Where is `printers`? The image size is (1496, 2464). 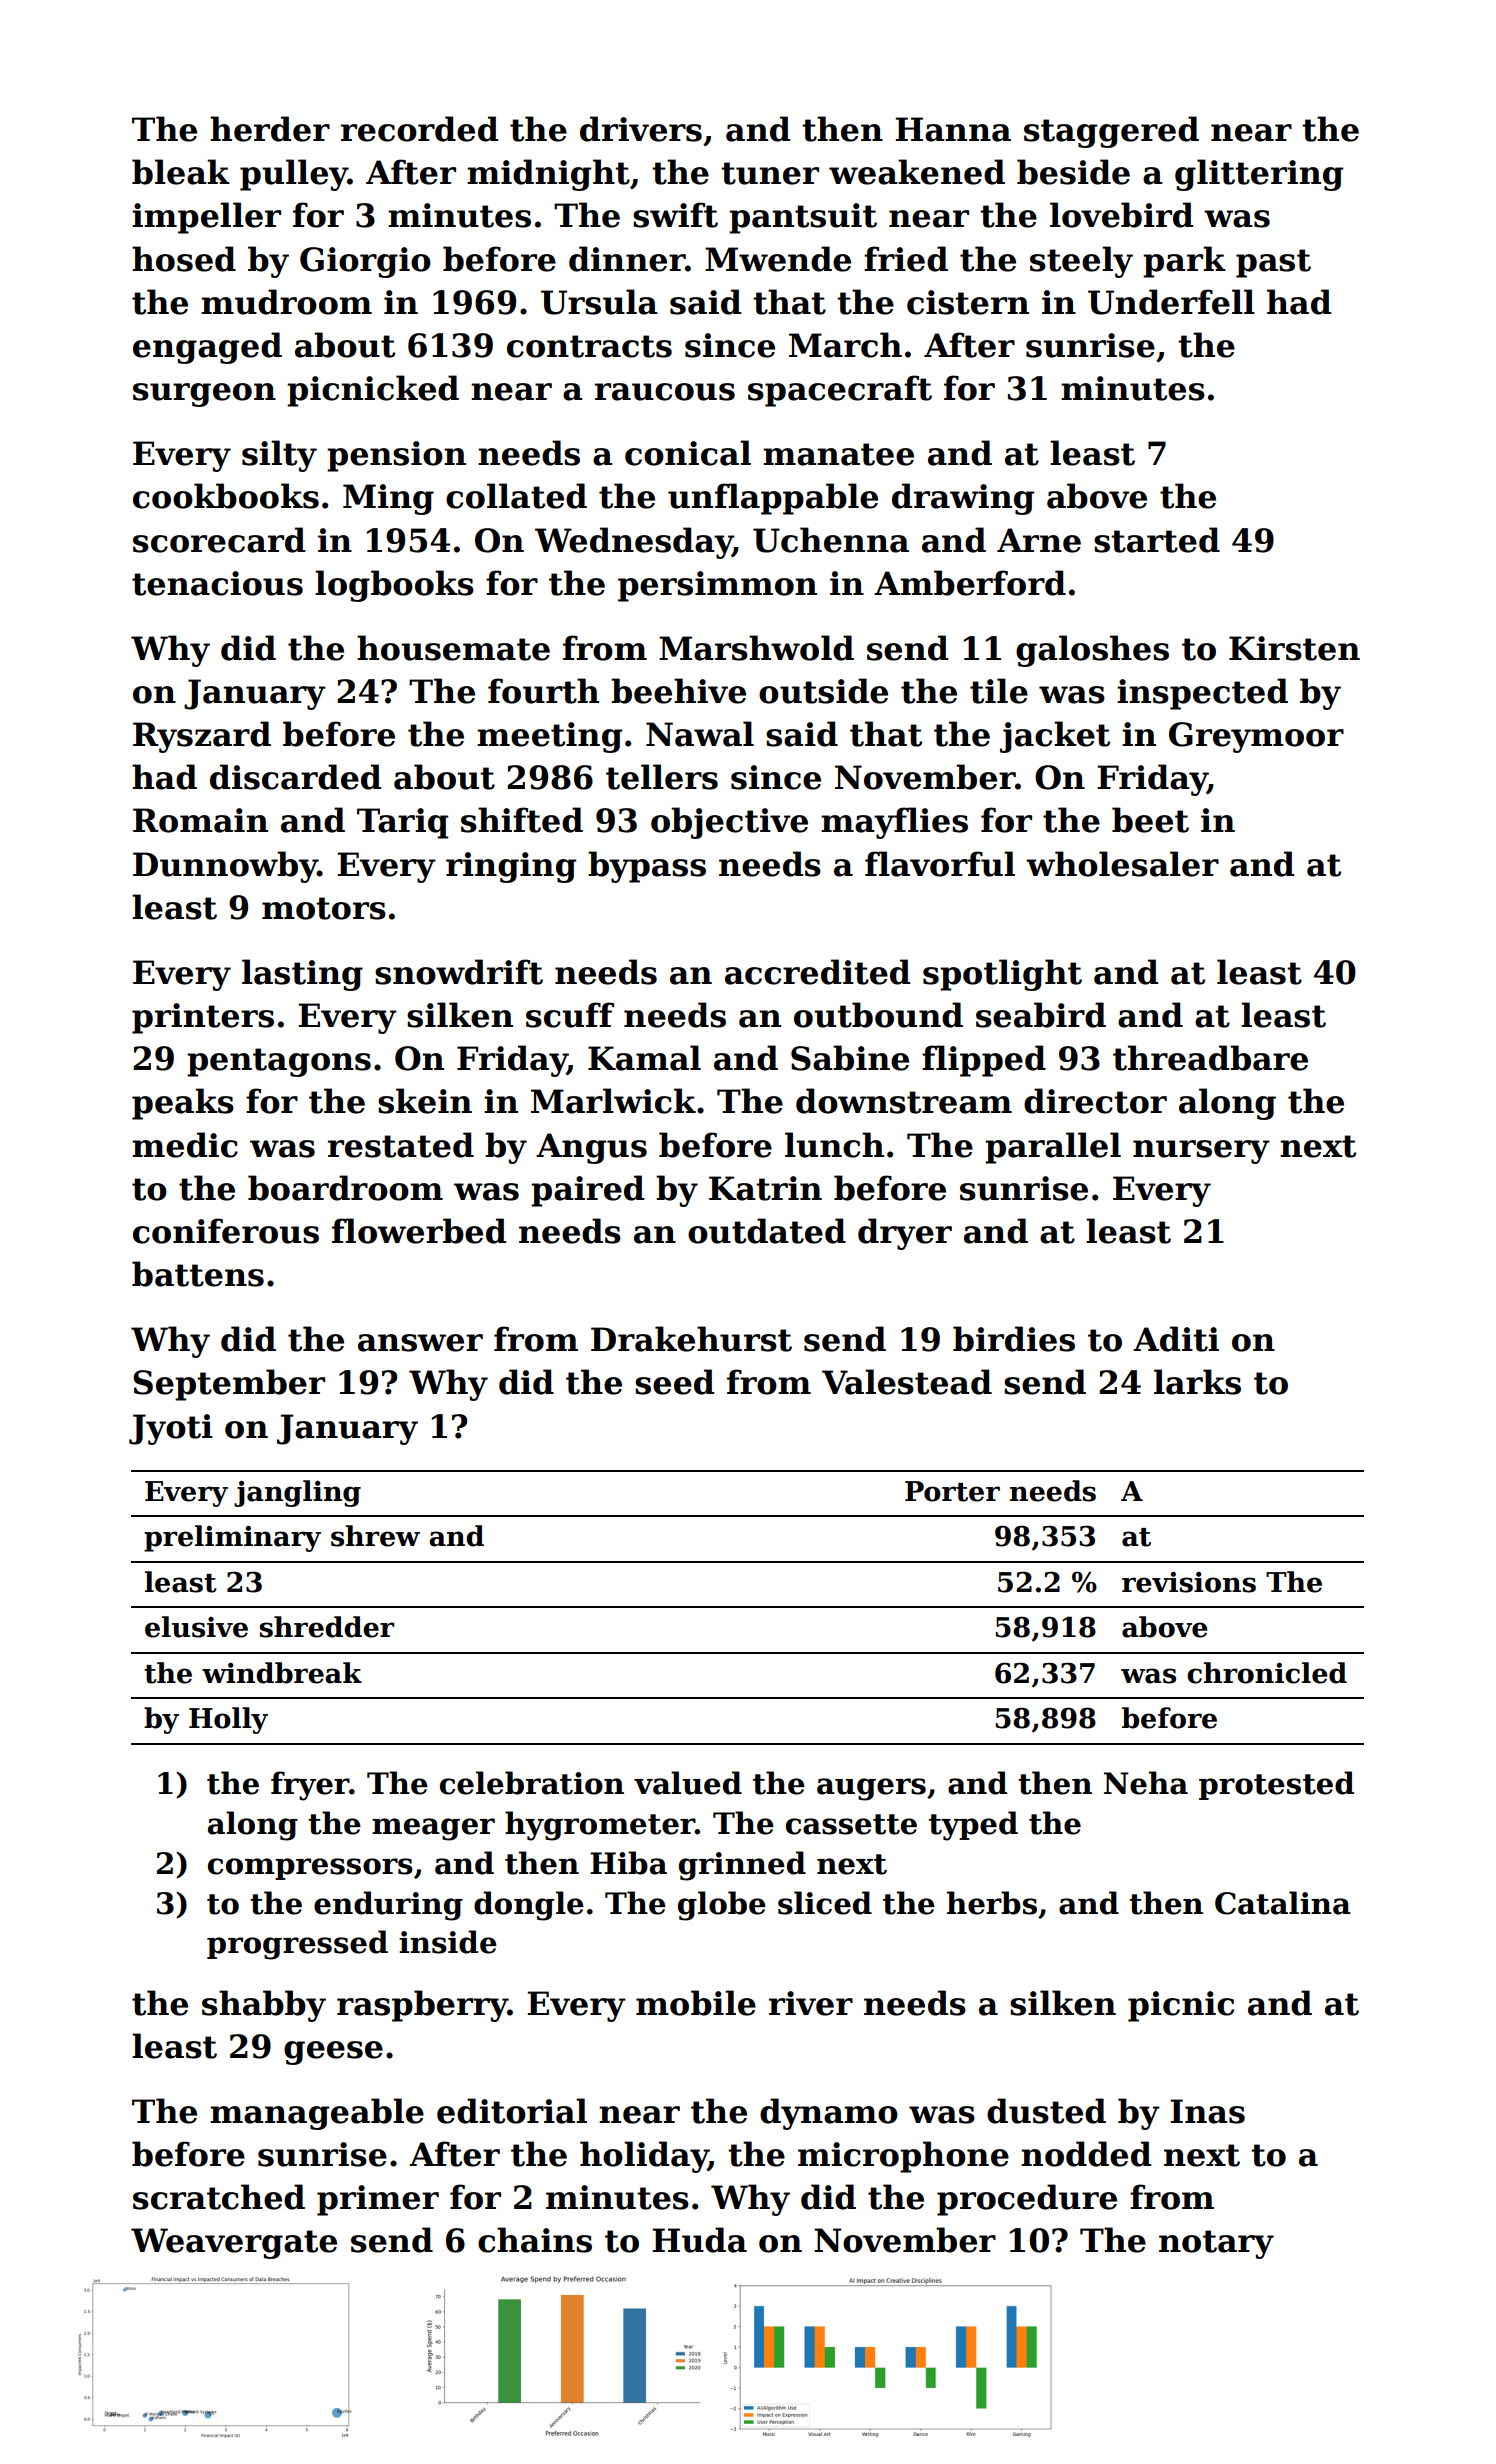 printers is located at coordinates (203, 1018).
